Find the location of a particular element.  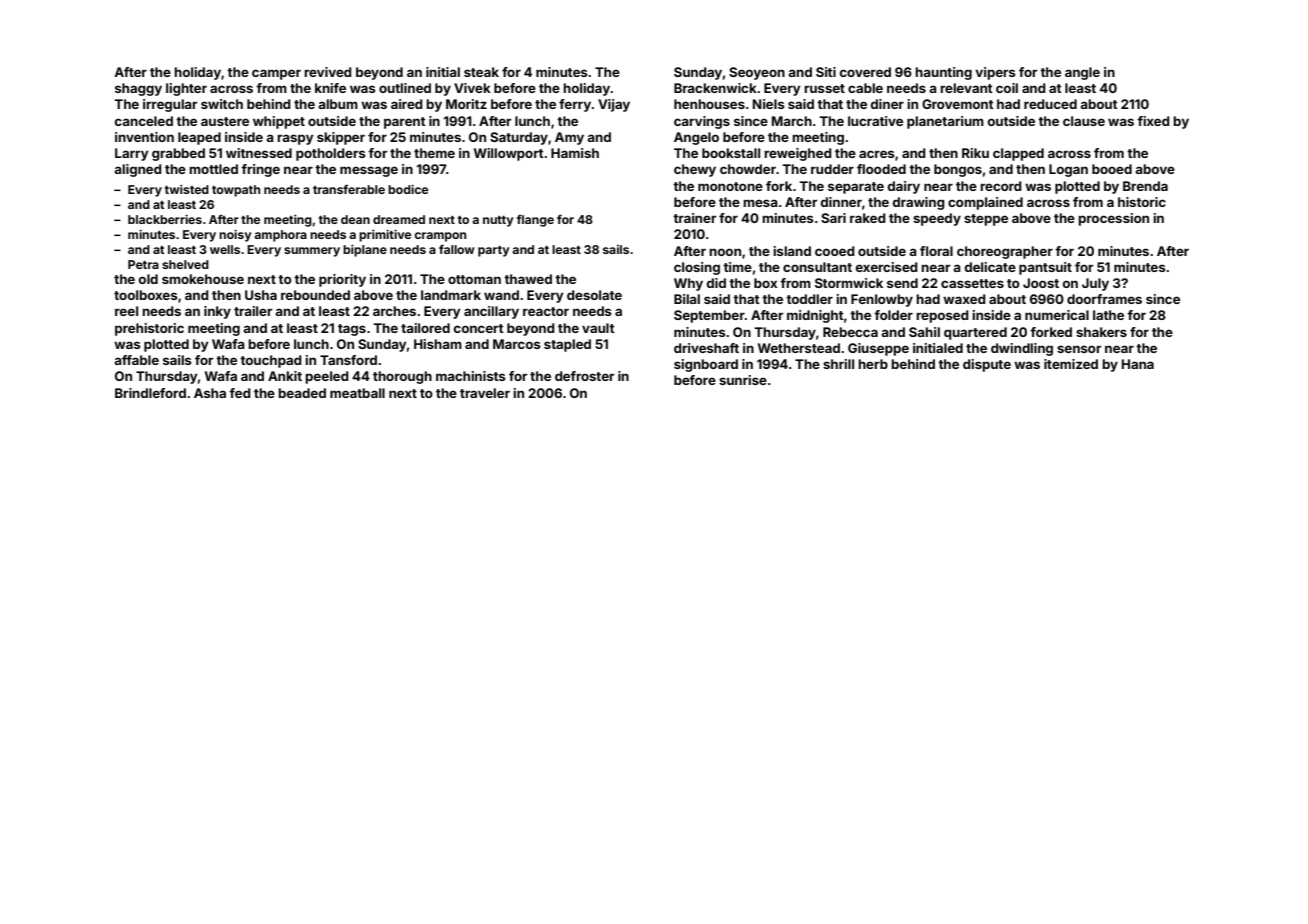

arches is located at coordinates (394, 311).
